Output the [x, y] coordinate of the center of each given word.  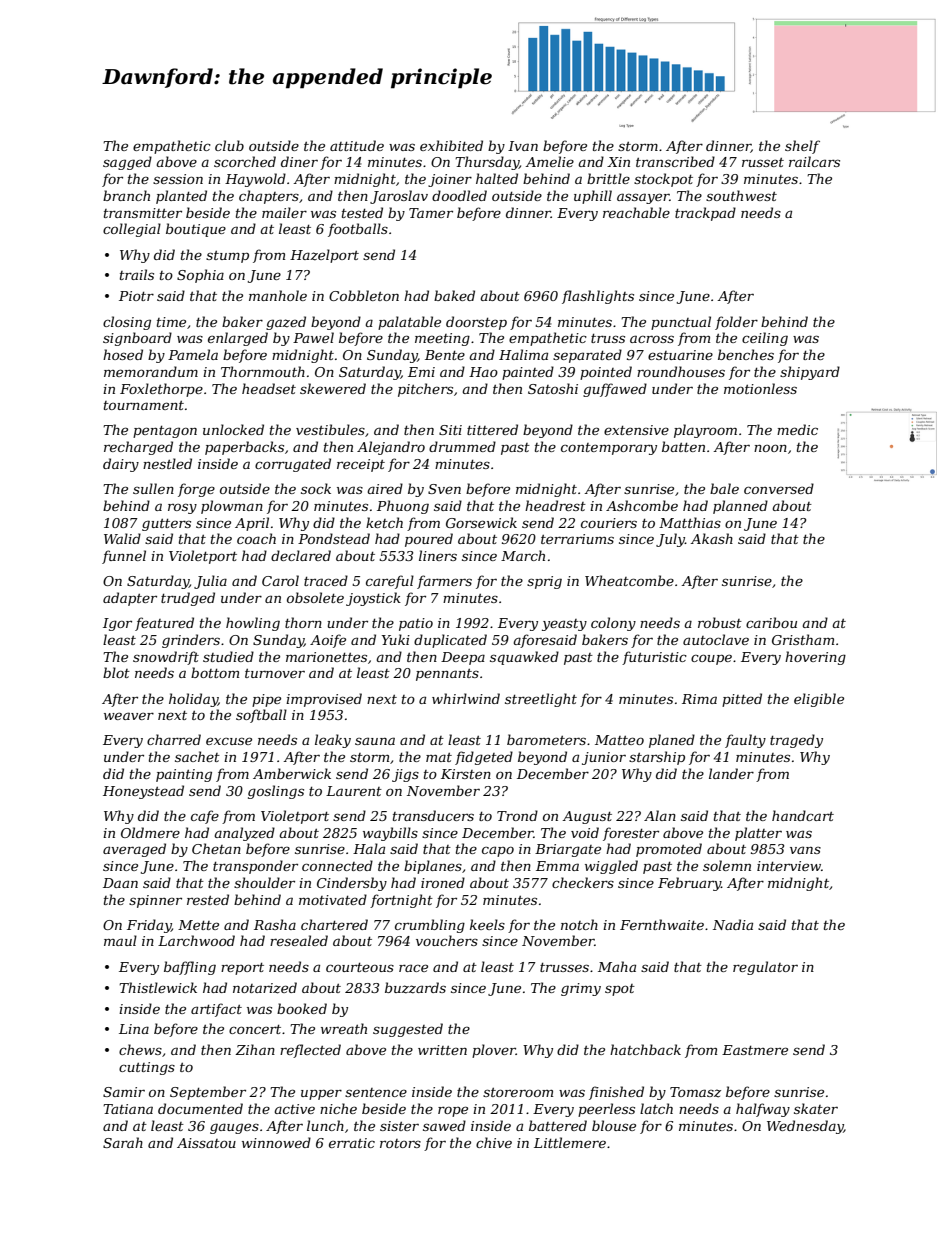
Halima [523, 354]
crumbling [430, 926]
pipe [266, 700]
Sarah [123, 1142]
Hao [483, 372]
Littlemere [570, 1142]
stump [227, 257]
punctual [681, 323]
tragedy [796, 741]
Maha [617, 966]
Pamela [193, 354]
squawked [524, 658]
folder [736, 323]
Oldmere [150, 832]
